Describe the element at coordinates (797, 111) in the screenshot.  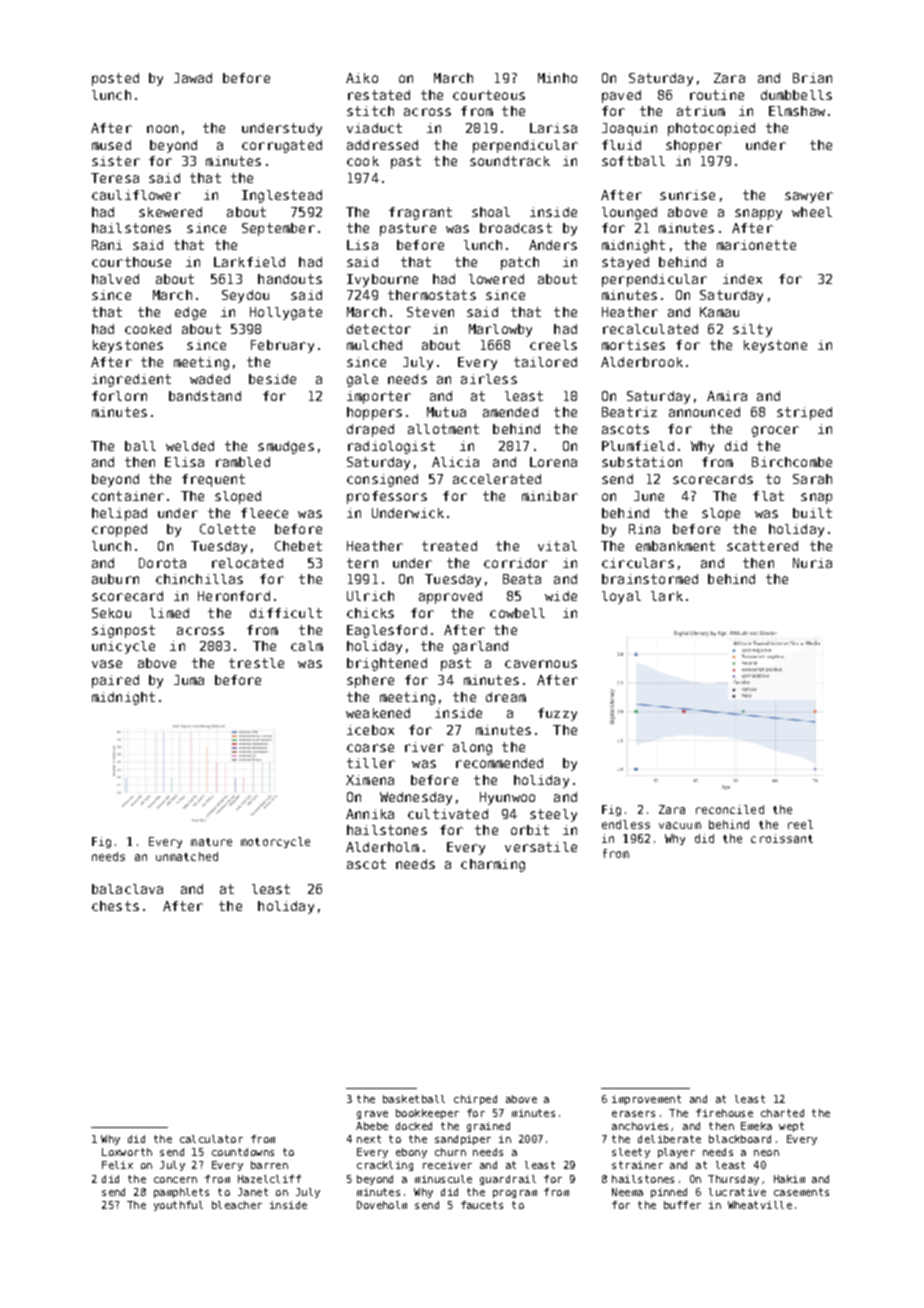
I see `Elmshaw` at that location.
